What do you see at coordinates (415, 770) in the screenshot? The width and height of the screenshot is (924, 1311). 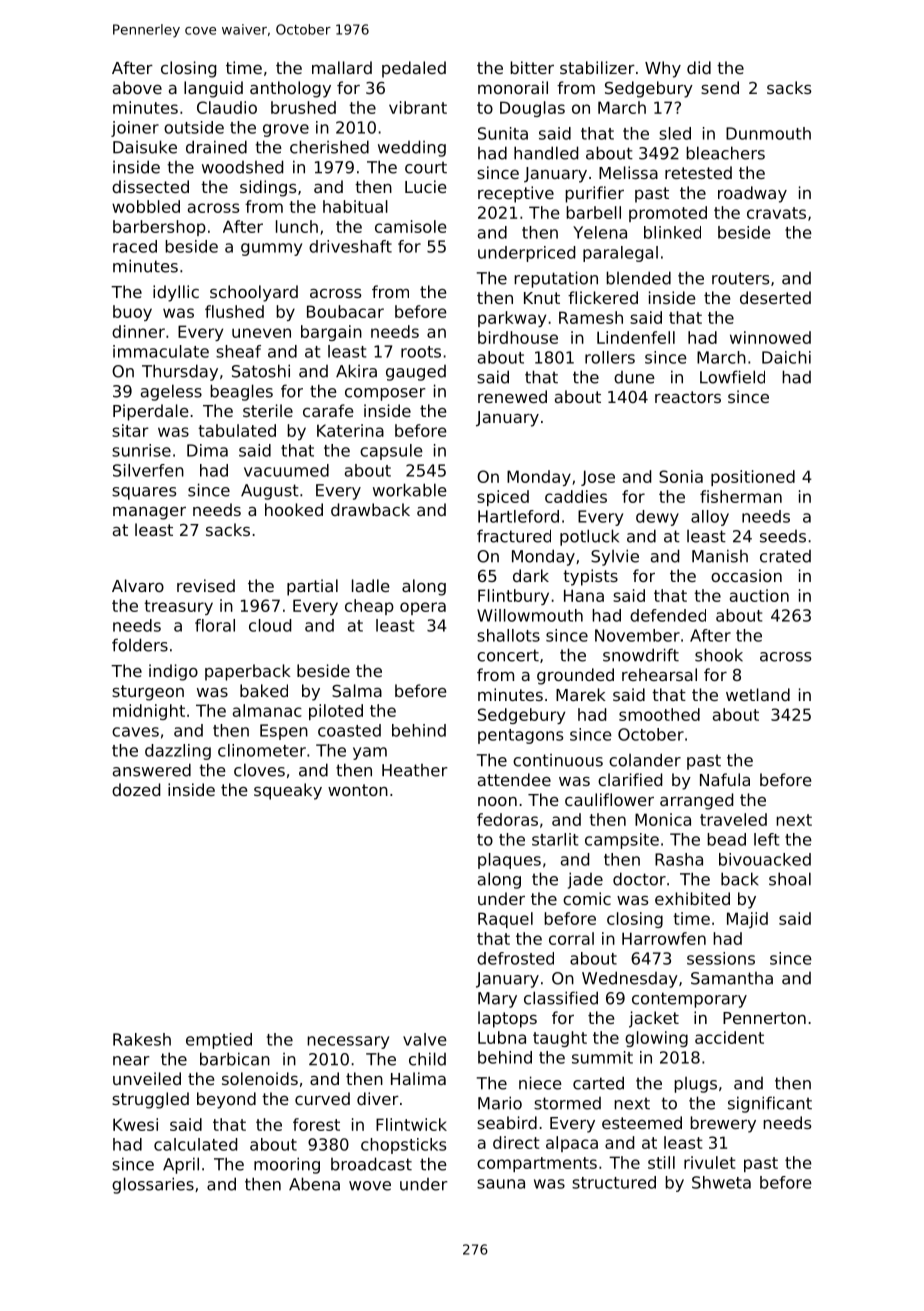 I see `Heather` at bounding box center [415, 770].
